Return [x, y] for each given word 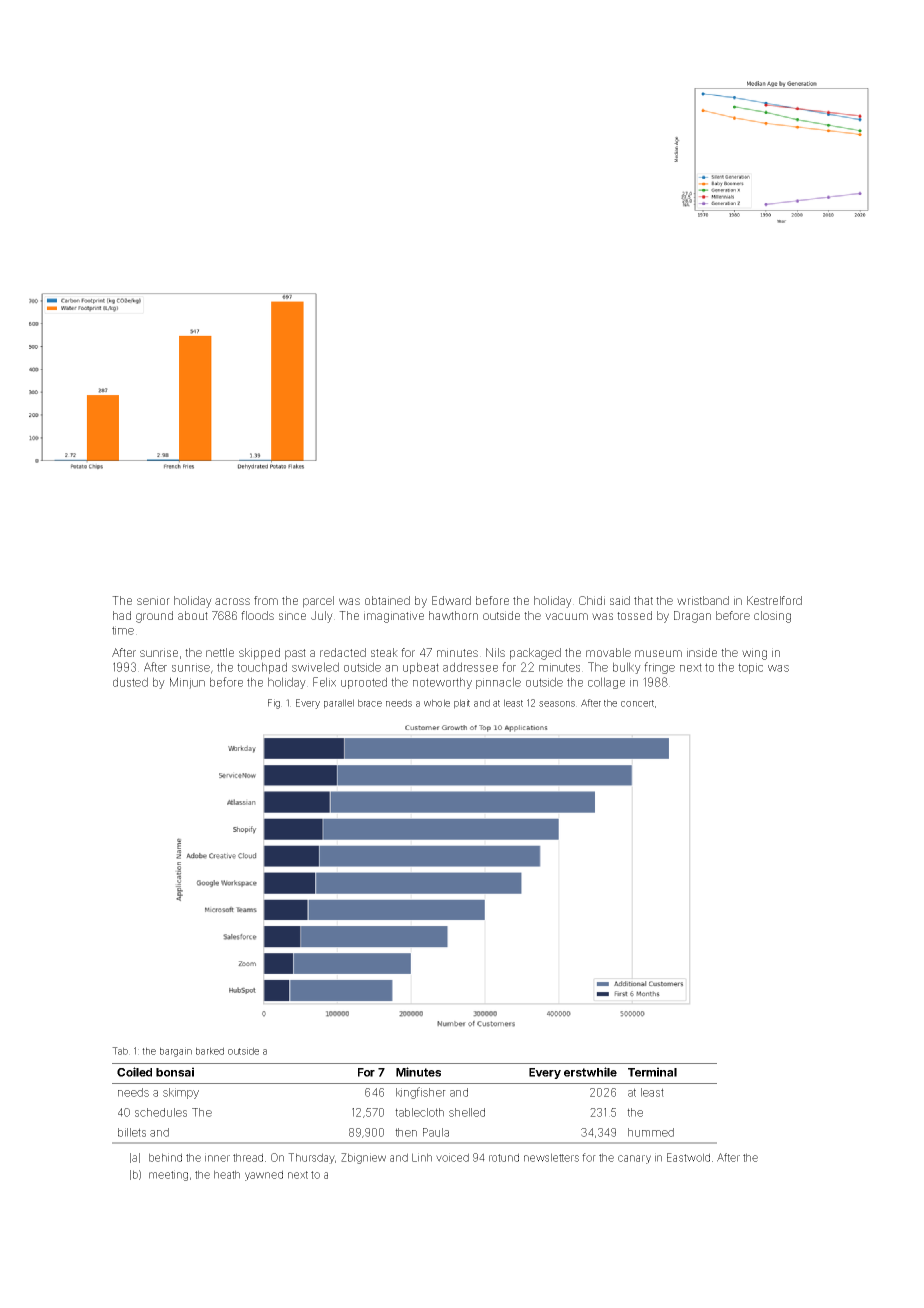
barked [210, 1051]
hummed [651, 1132]
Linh [422, 1157]
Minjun [187, 683]
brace [370, 703]
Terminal [652, 1072]
